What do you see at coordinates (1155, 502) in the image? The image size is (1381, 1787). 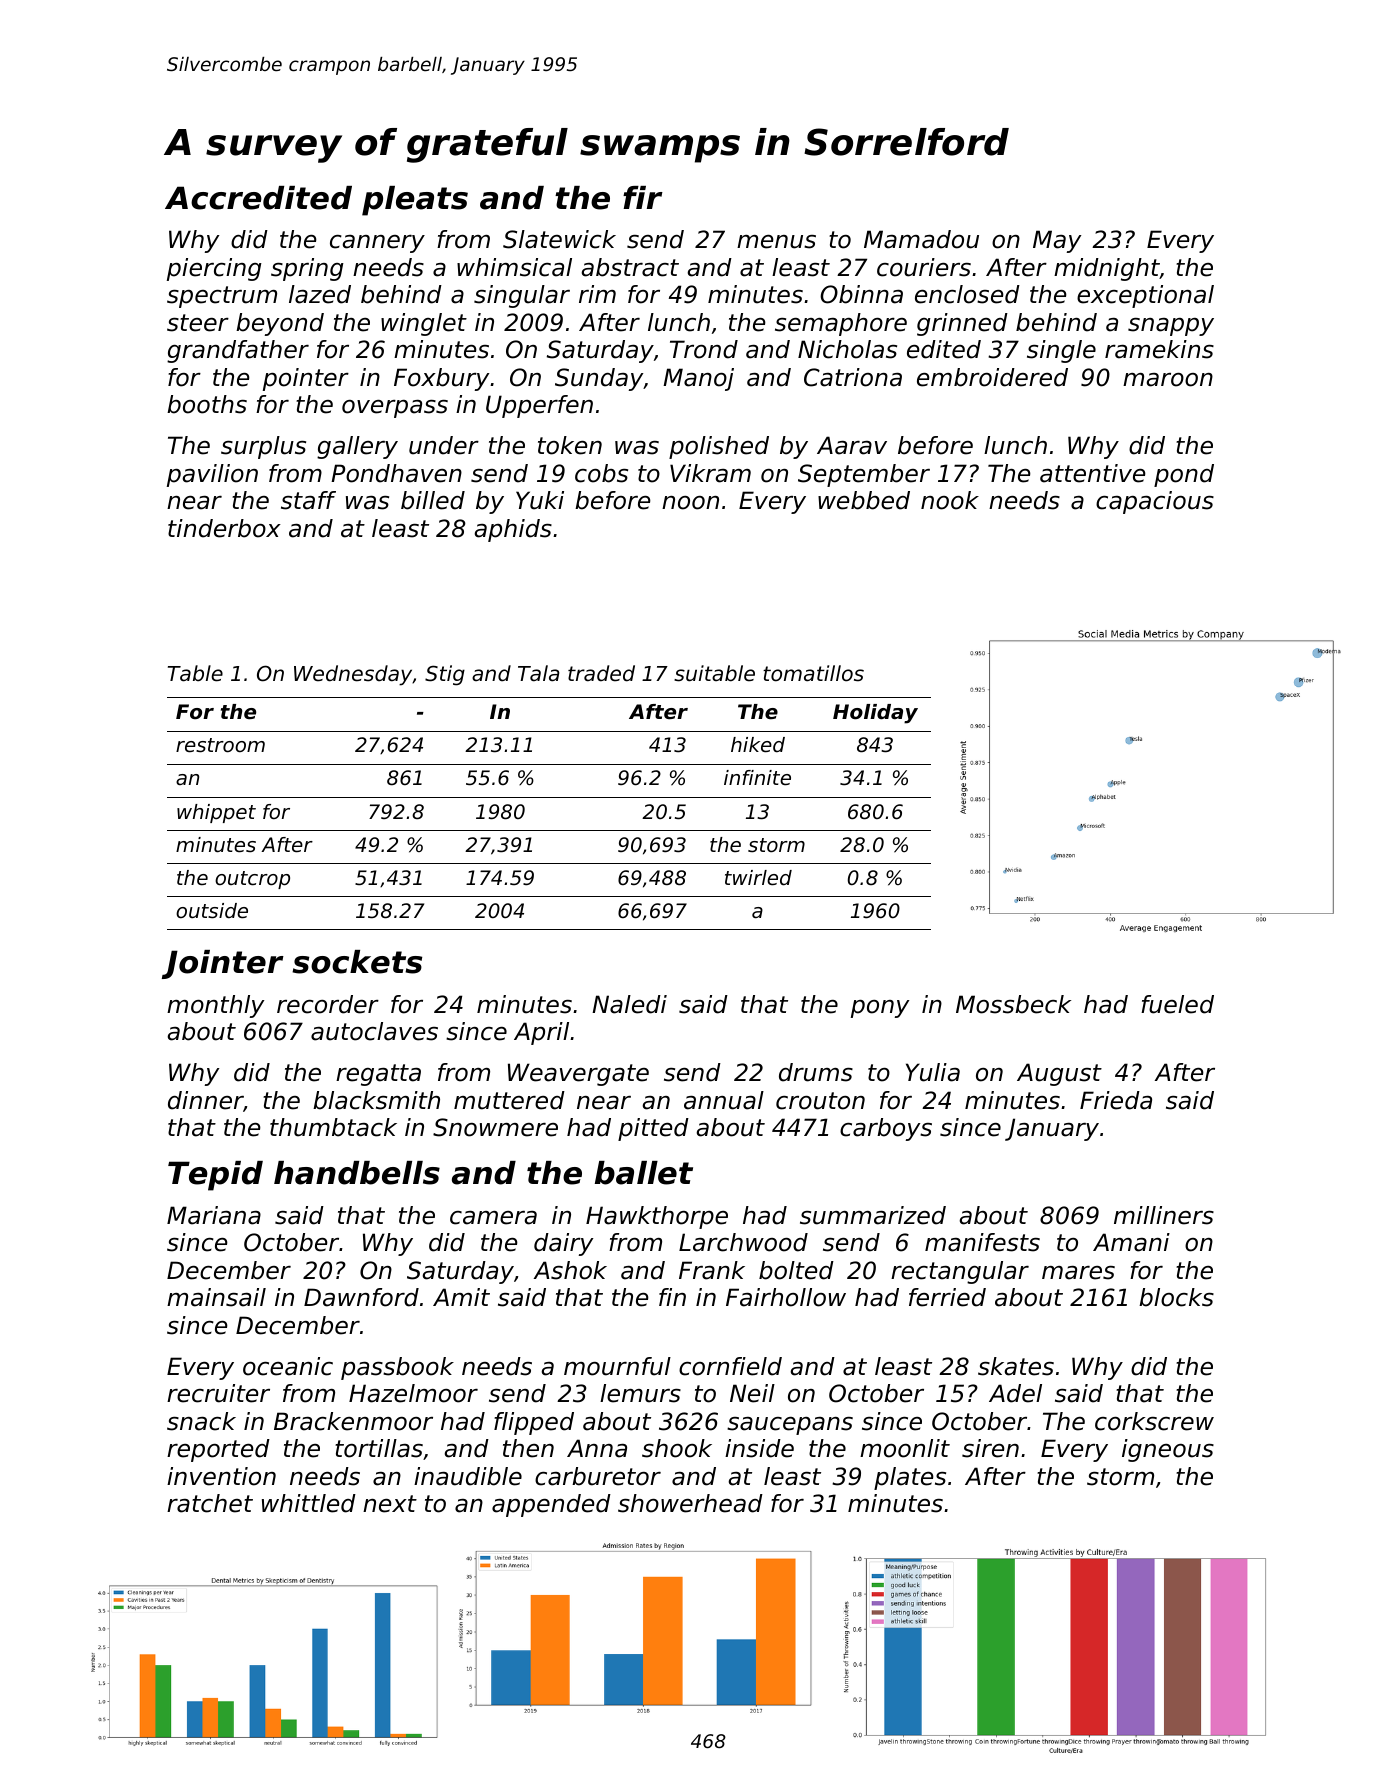 I see `capacious` at bounding box center [1155, 502].
